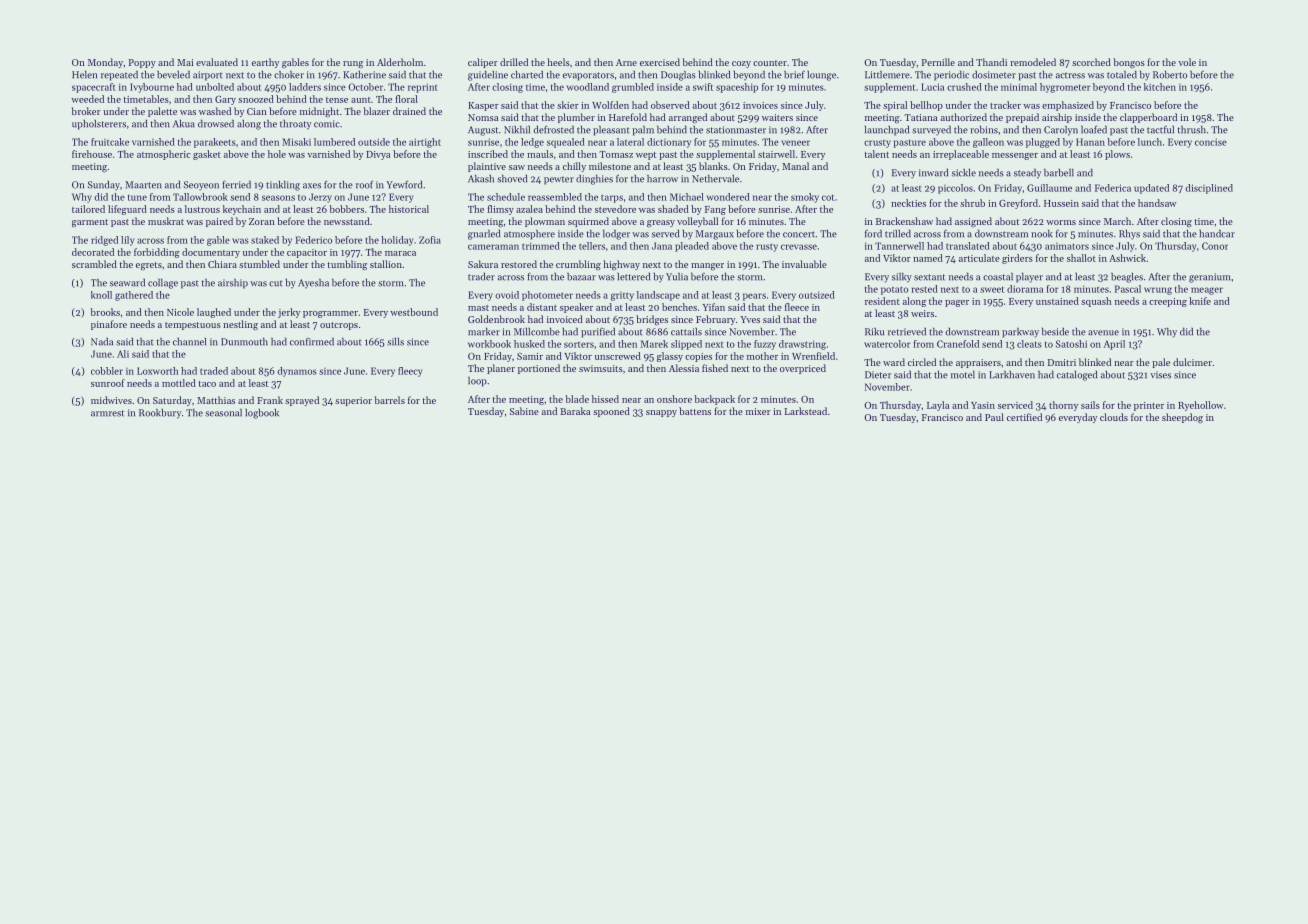  I want to click on plows, so click(1117, 155).
